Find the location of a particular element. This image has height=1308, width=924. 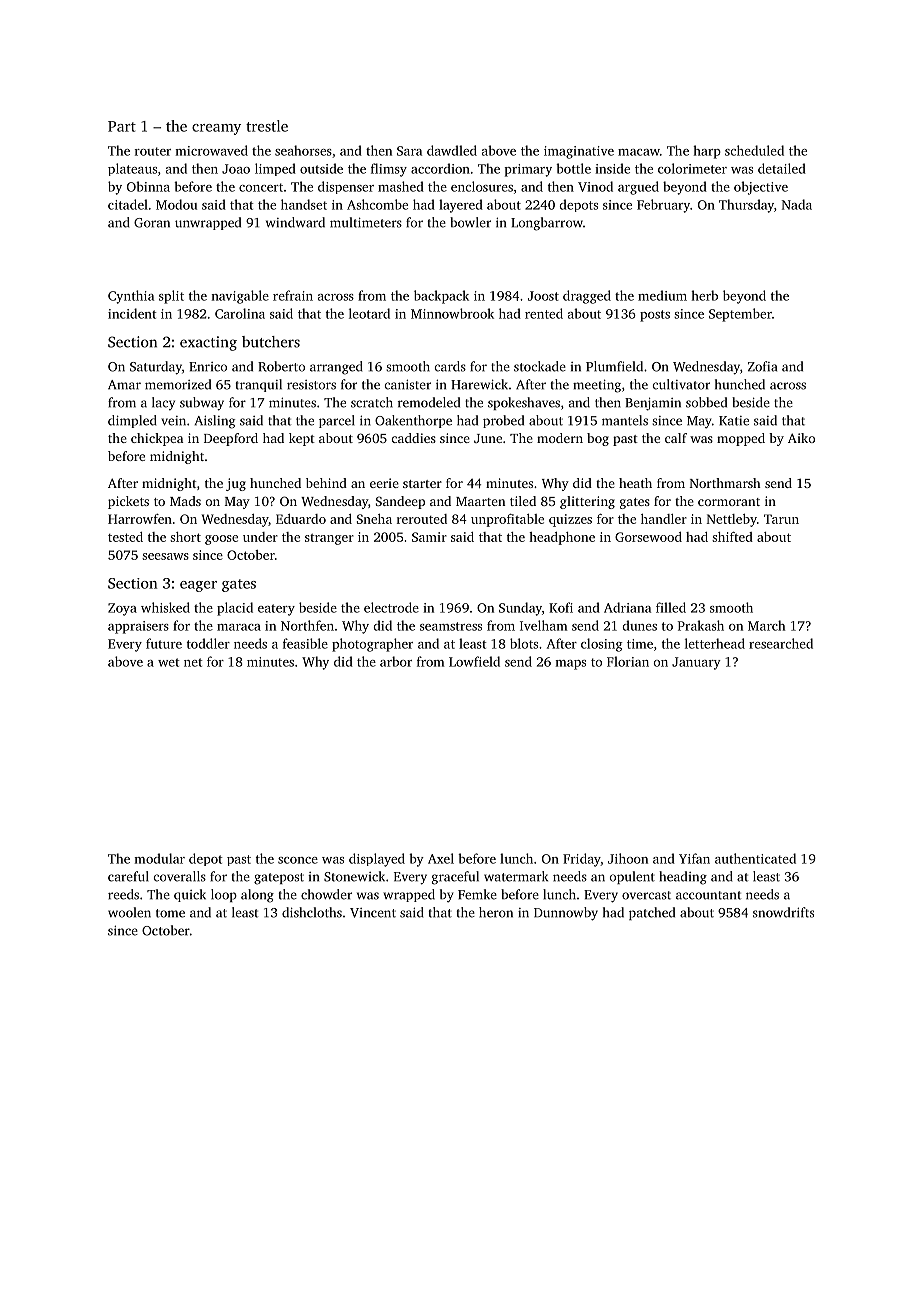

heron is located at coordinates (496, 912).
